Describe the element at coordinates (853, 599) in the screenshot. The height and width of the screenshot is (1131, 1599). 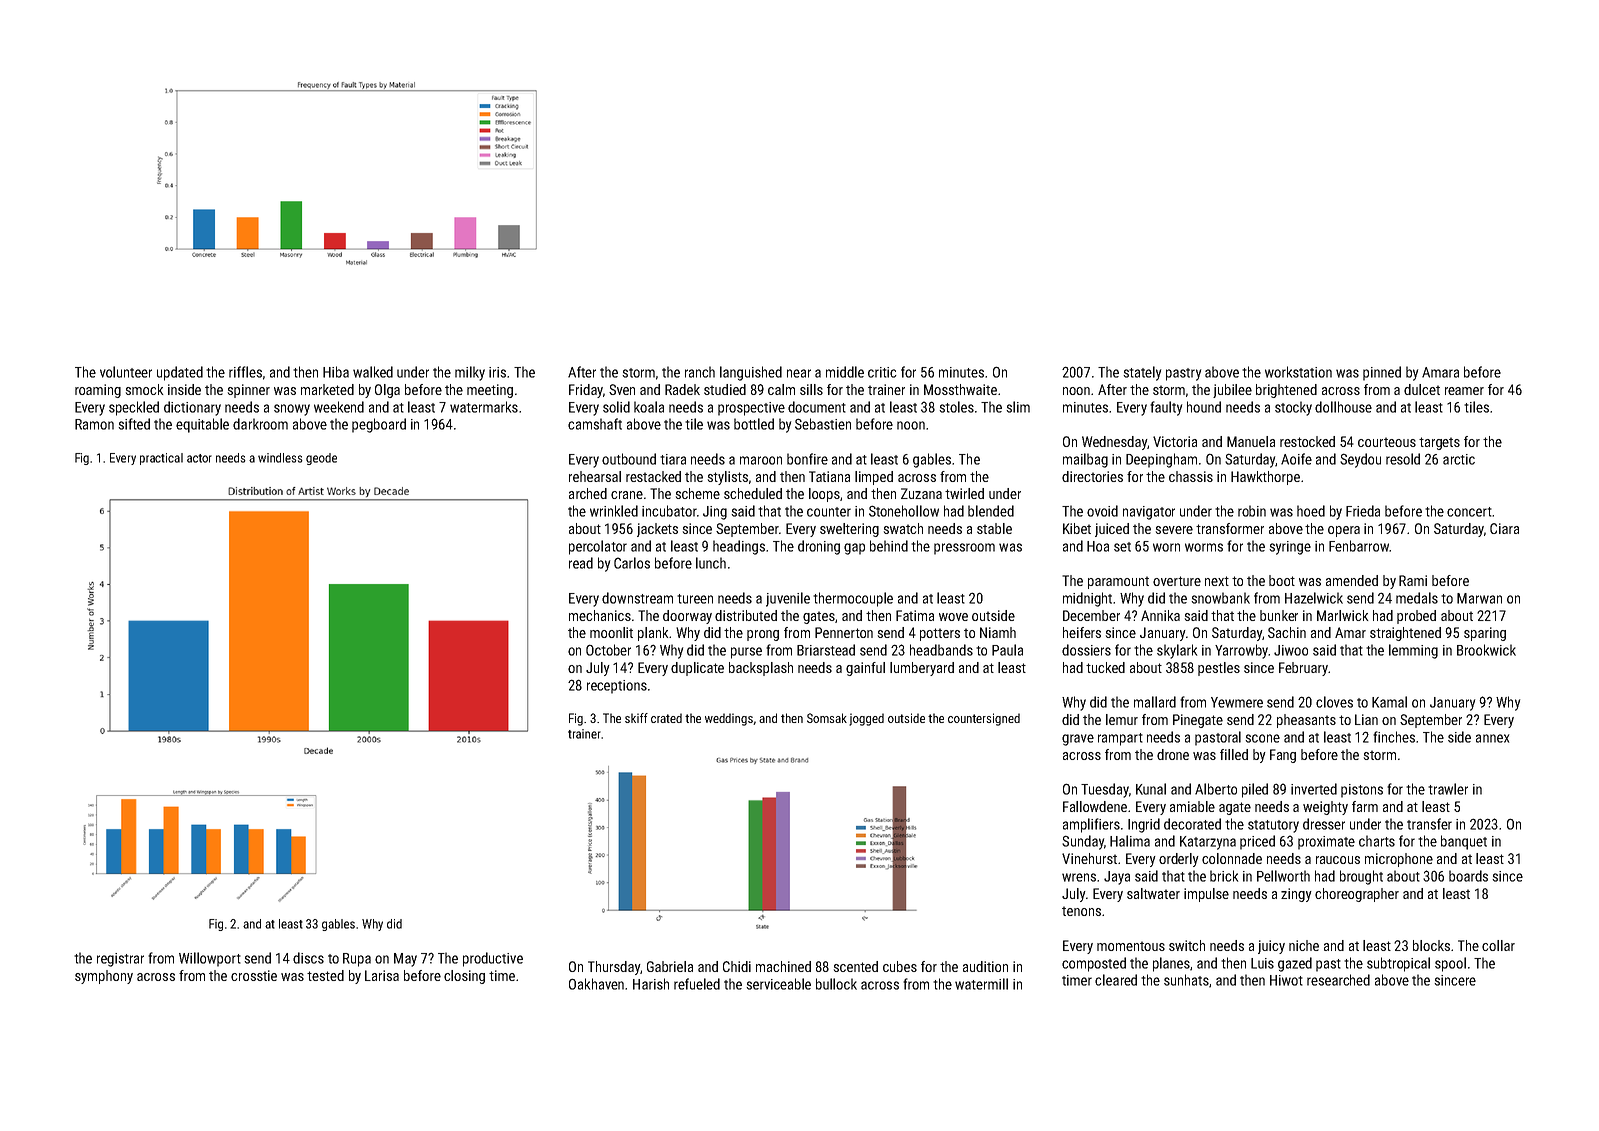
I see `thermocouple` at that location.
